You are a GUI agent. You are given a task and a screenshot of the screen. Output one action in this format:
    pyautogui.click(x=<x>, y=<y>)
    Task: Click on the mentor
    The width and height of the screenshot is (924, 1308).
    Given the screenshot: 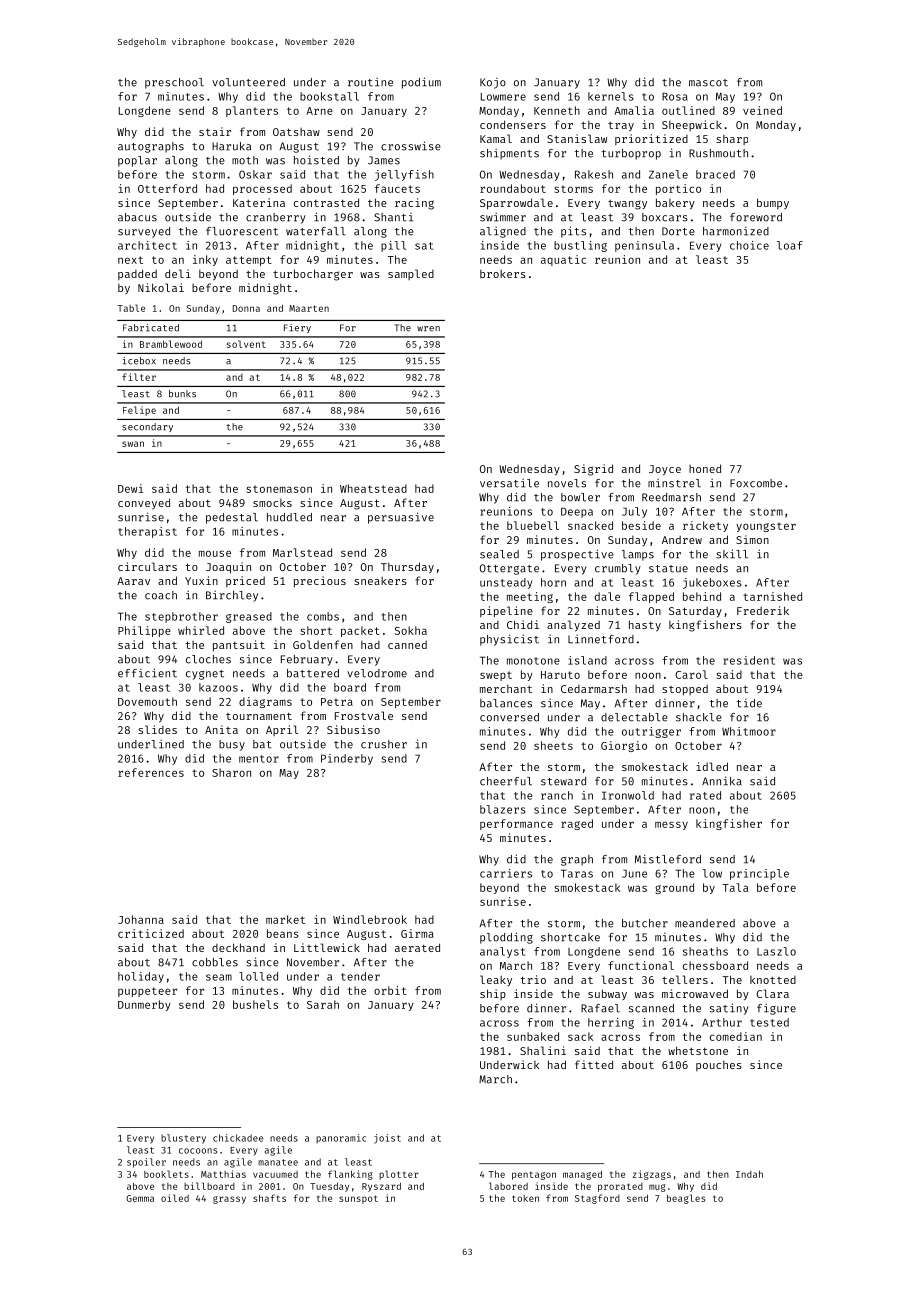 What is the action you would take?
    pyautogui.click(x=259, y=759)
